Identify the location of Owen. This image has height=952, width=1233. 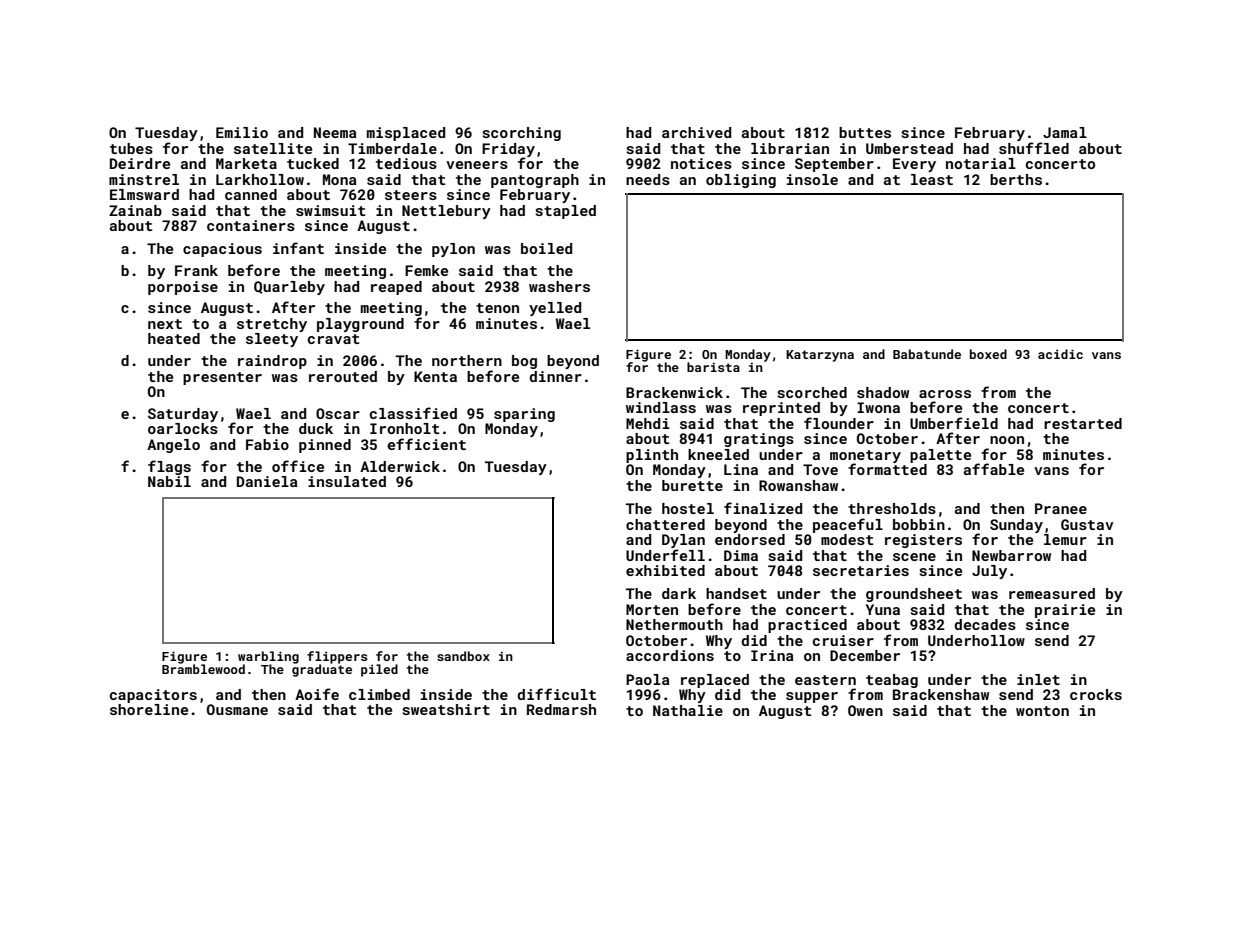
(865, 710).
